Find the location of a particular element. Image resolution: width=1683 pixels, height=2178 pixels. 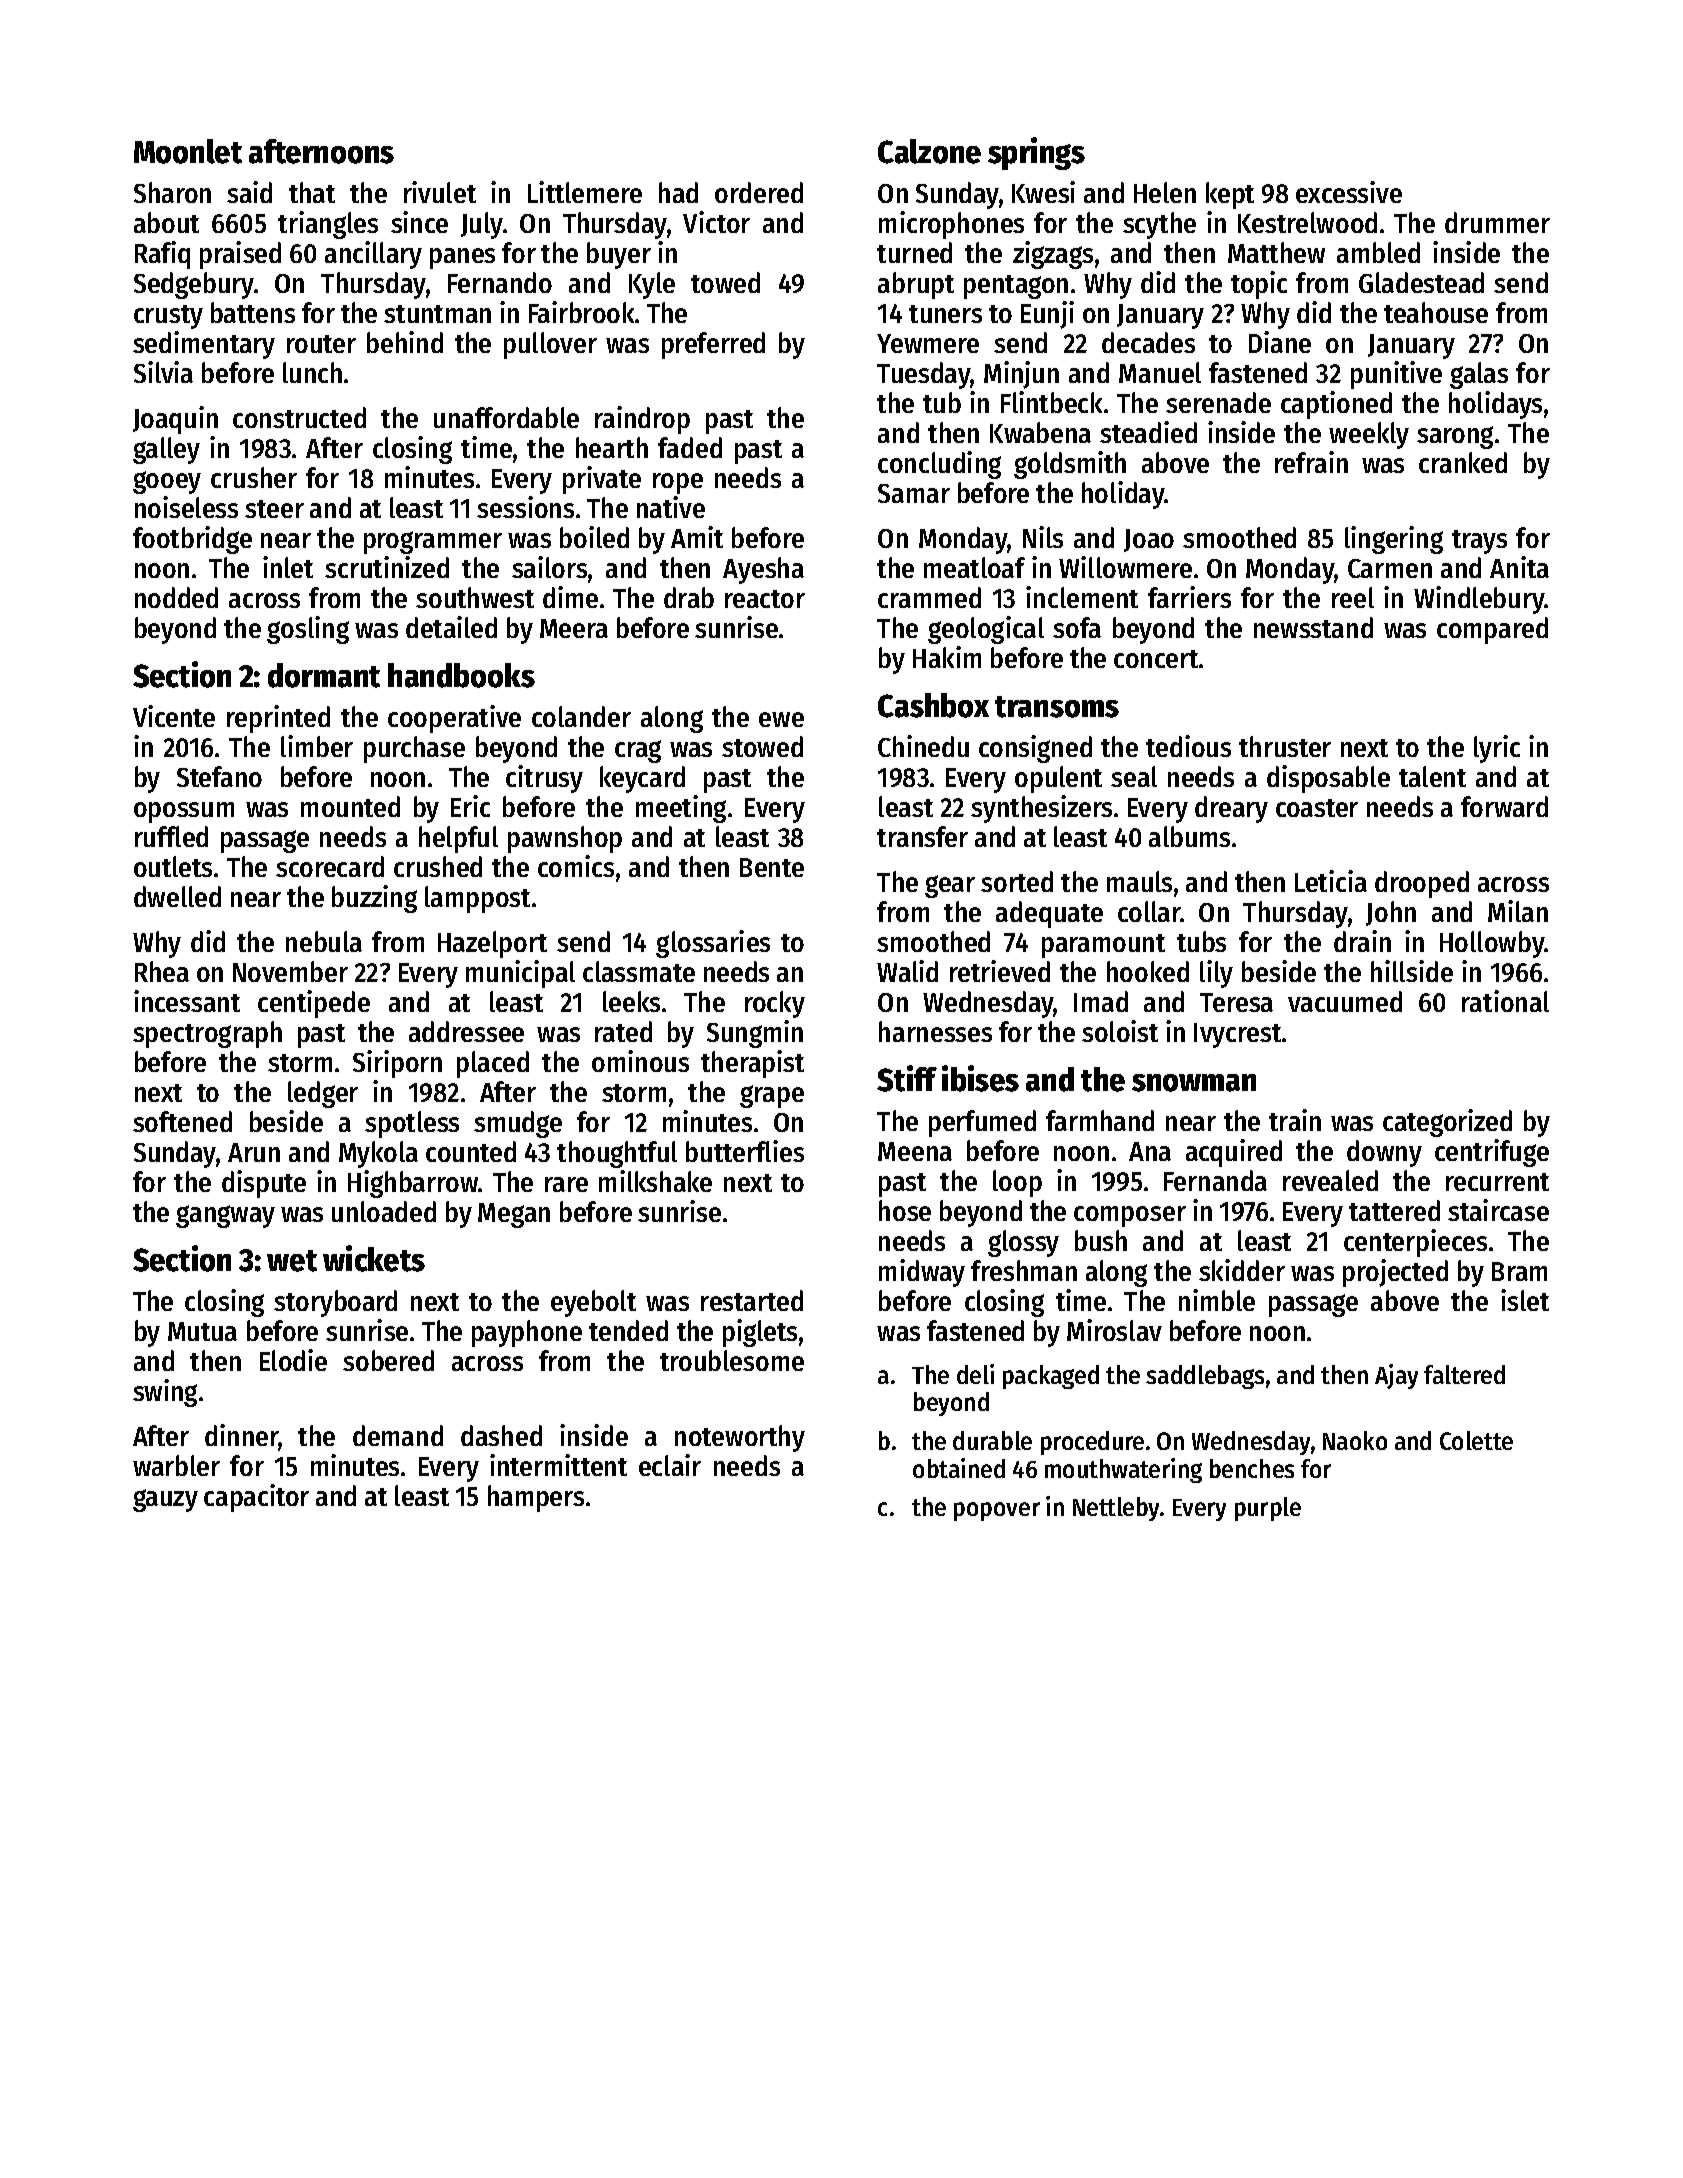

glossaries is located at coordinates (713, 944).
